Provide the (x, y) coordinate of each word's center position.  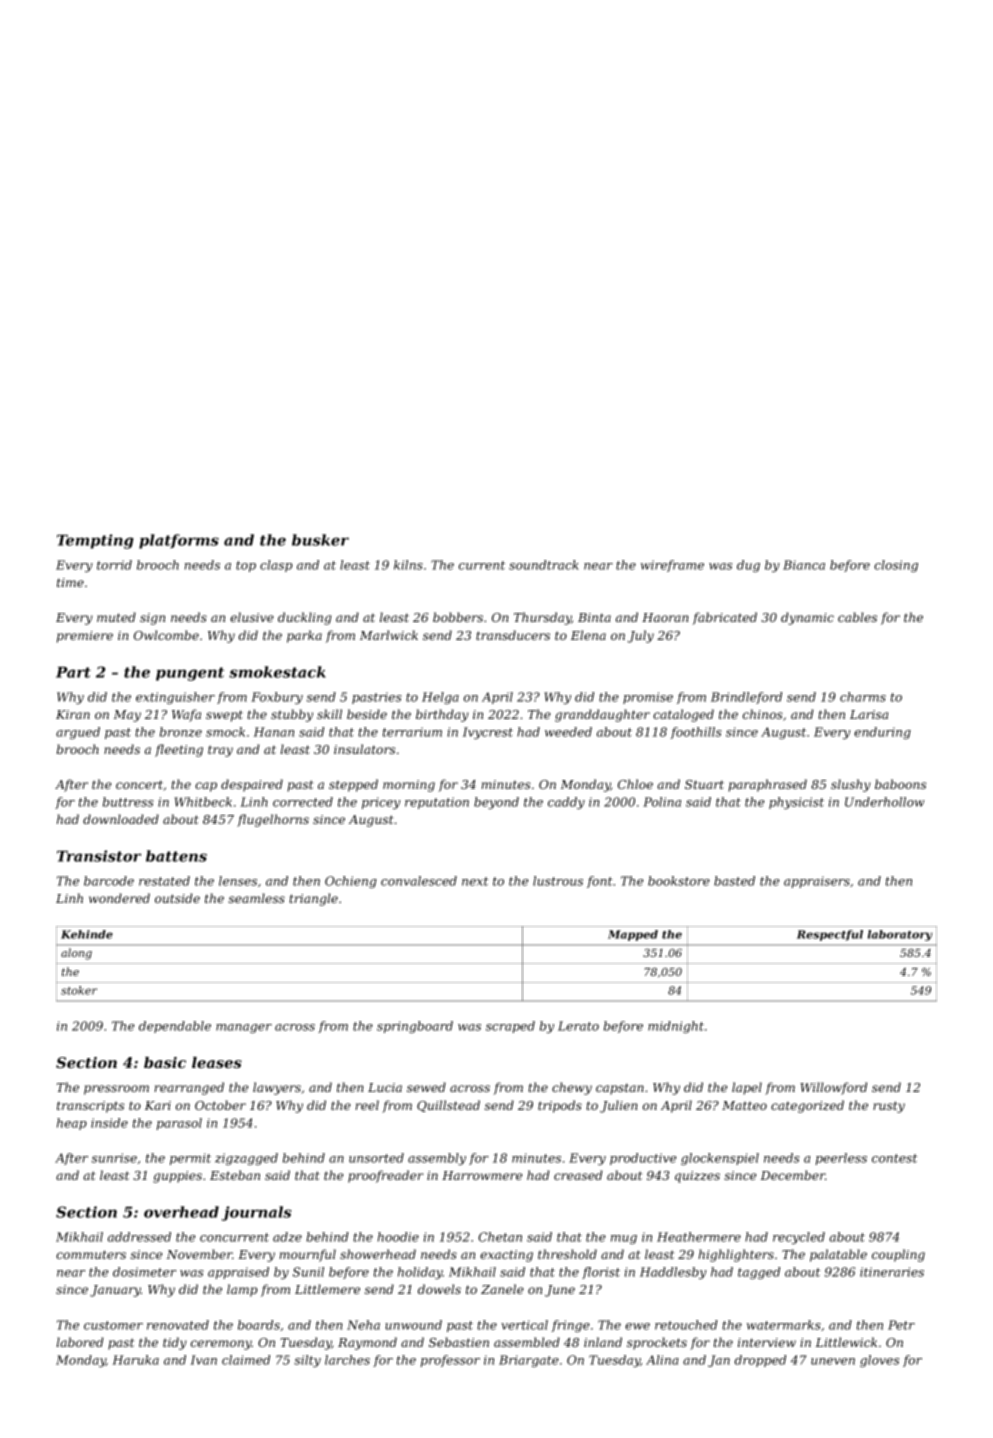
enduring (882, 733)
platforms (179, 541)
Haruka (135, 1360)
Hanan (274, 732)
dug (748, 566)
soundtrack (544, 565)
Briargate (529, 1361)
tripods (560, 1106)
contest (894, 1158)
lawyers (277, 1088)
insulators (364, 749)
